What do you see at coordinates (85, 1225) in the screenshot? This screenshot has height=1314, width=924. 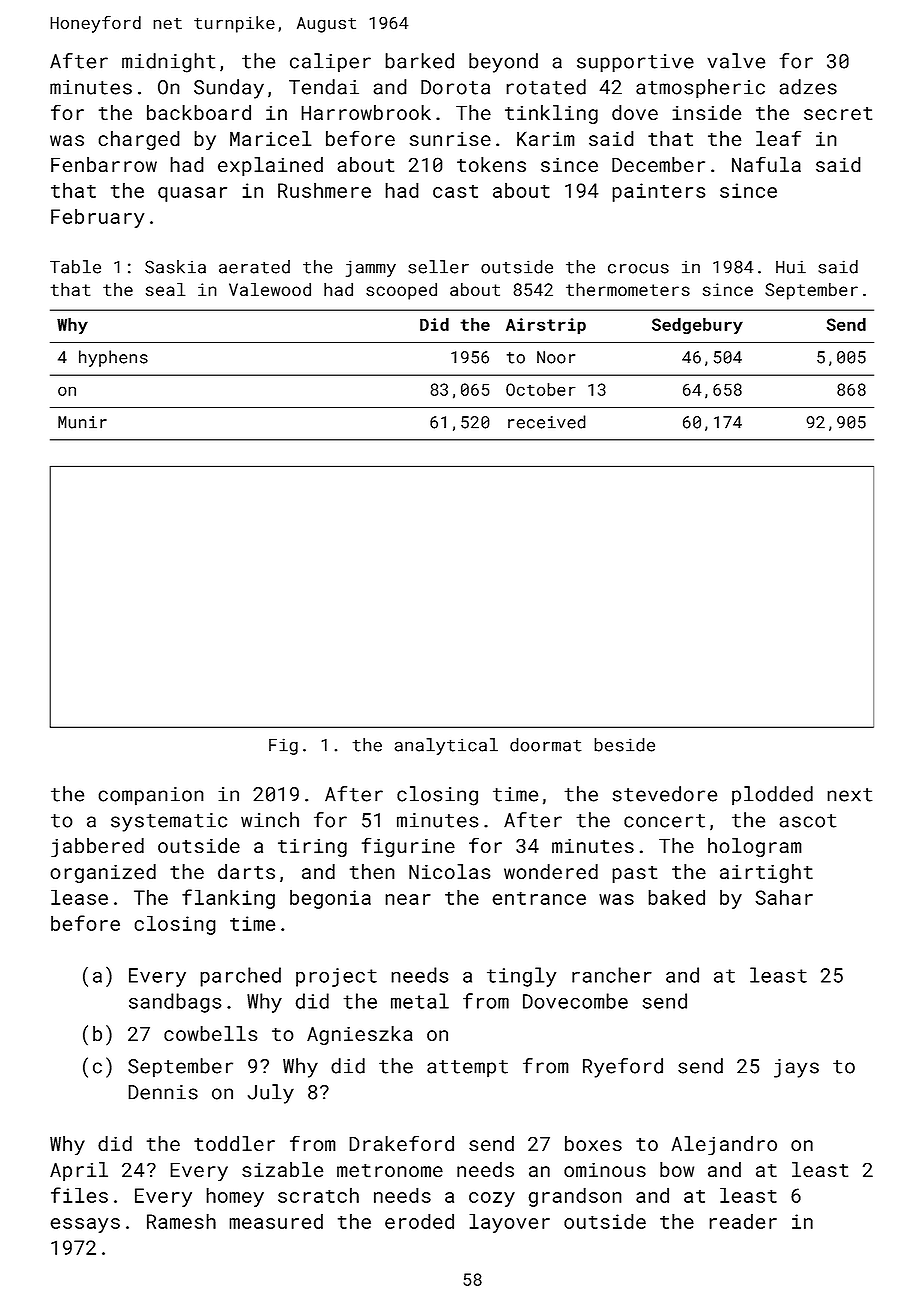 I see `essays` at bounding box center [85, 1225].
